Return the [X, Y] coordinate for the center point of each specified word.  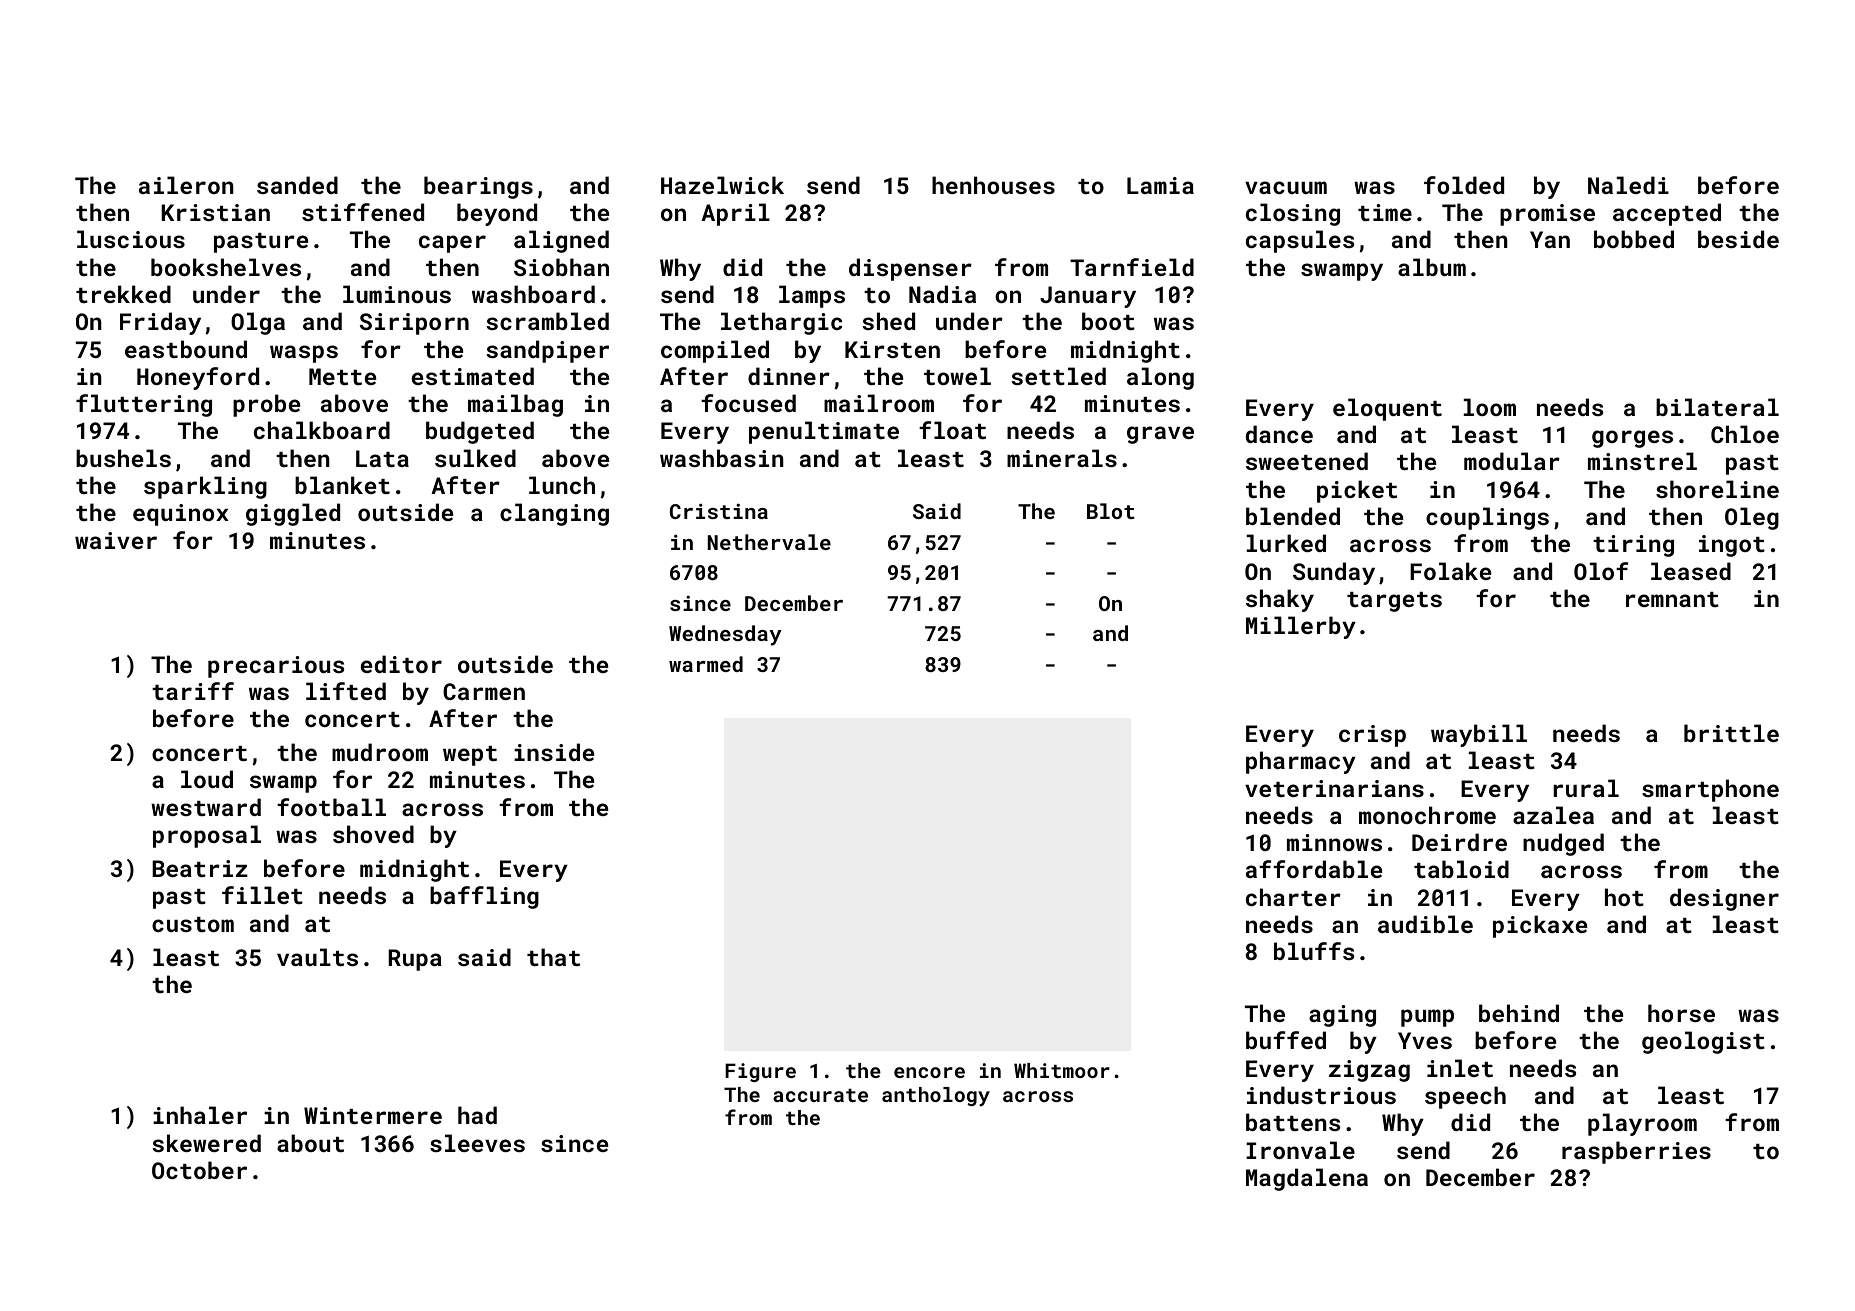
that [553, 957]
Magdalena [1307, 1179]
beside [1738, 239]
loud [207, 779]
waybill [1479, 735]
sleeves [477, 1143]
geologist [1703, 1042]
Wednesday [725, 635]
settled [1058, 376]
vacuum [1286, 187]
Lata [382, 458]
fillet [262, 895]
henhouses [993, 185]
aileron [186, 185]
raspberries [1636, 1152]
